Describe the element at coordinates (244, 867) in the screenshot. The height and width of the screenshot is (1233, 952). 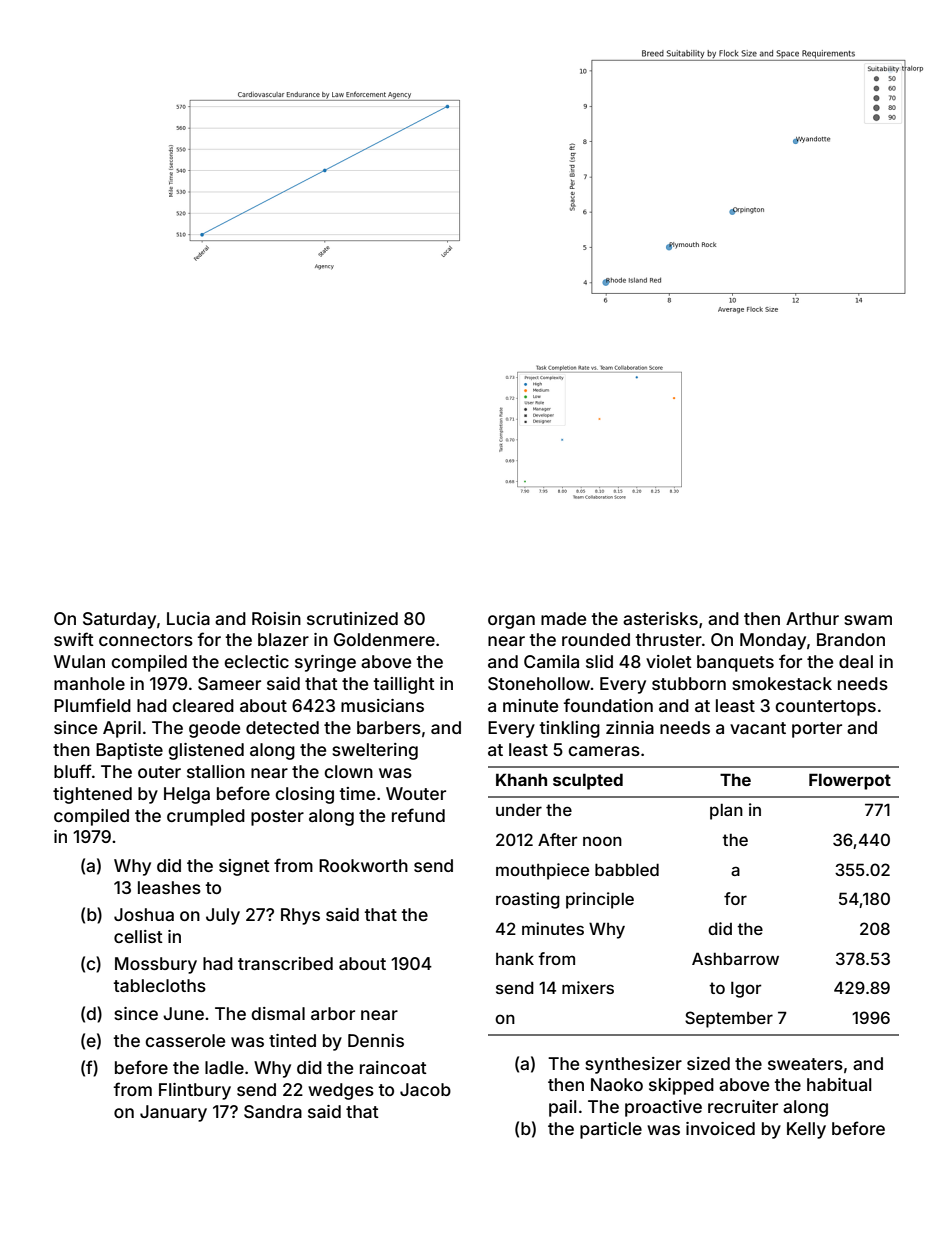
I see `signet` at that location.
